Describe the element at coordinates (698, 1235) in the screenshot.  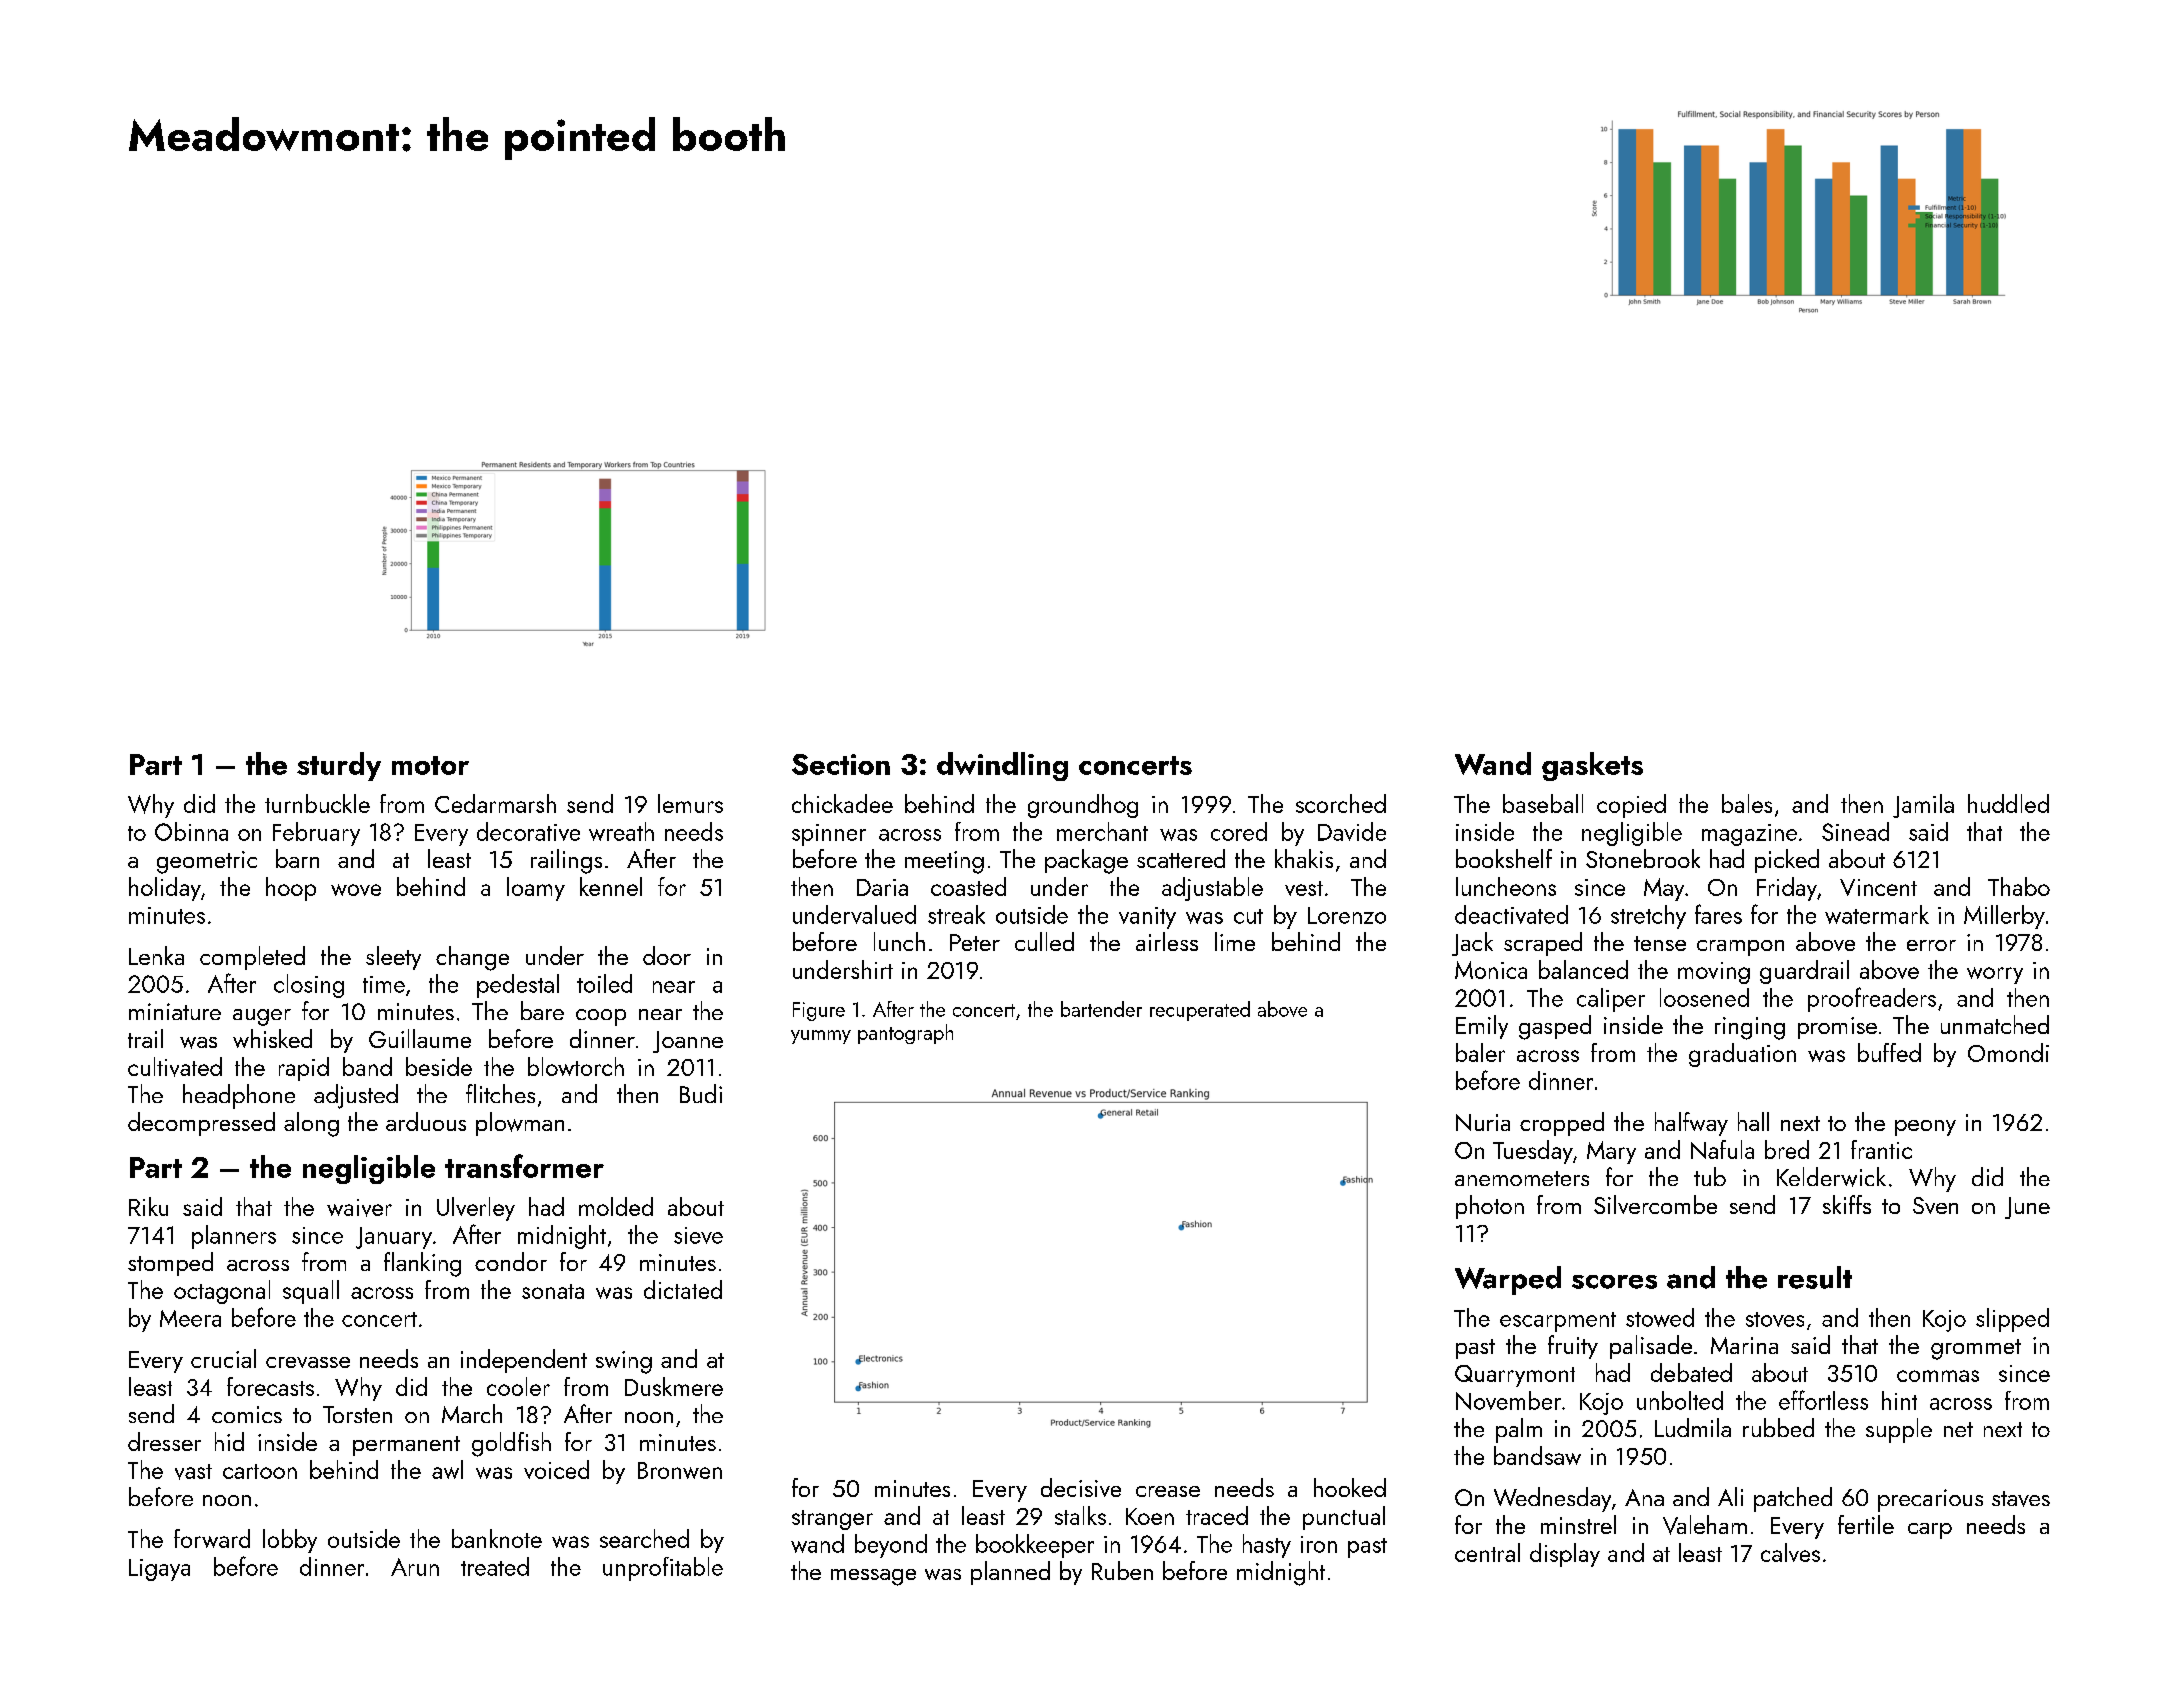
I see `sieve` at that location.
